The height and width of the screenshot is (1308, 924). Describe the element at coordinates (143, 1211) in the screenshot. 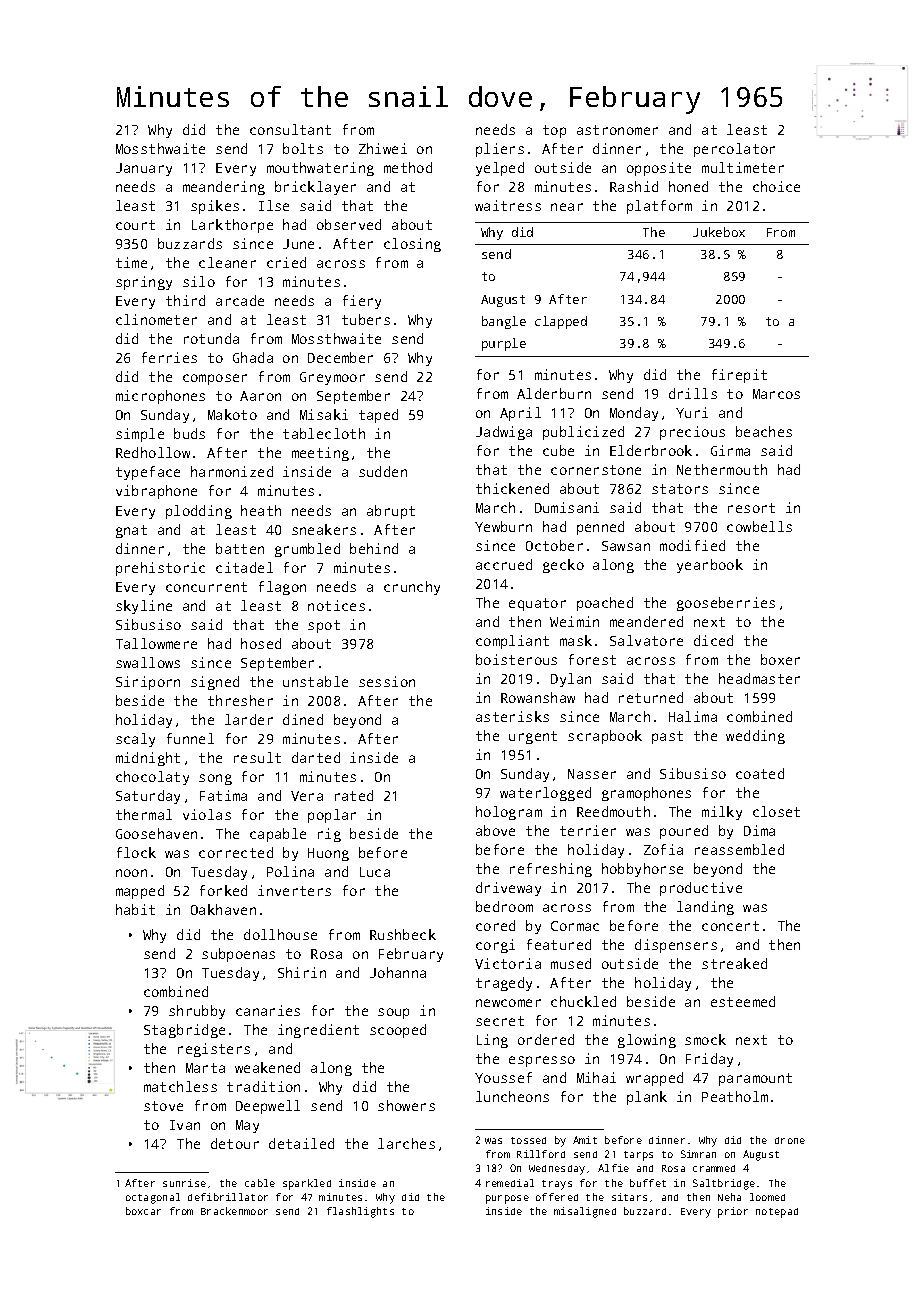

I see `boxcar` at that location.
